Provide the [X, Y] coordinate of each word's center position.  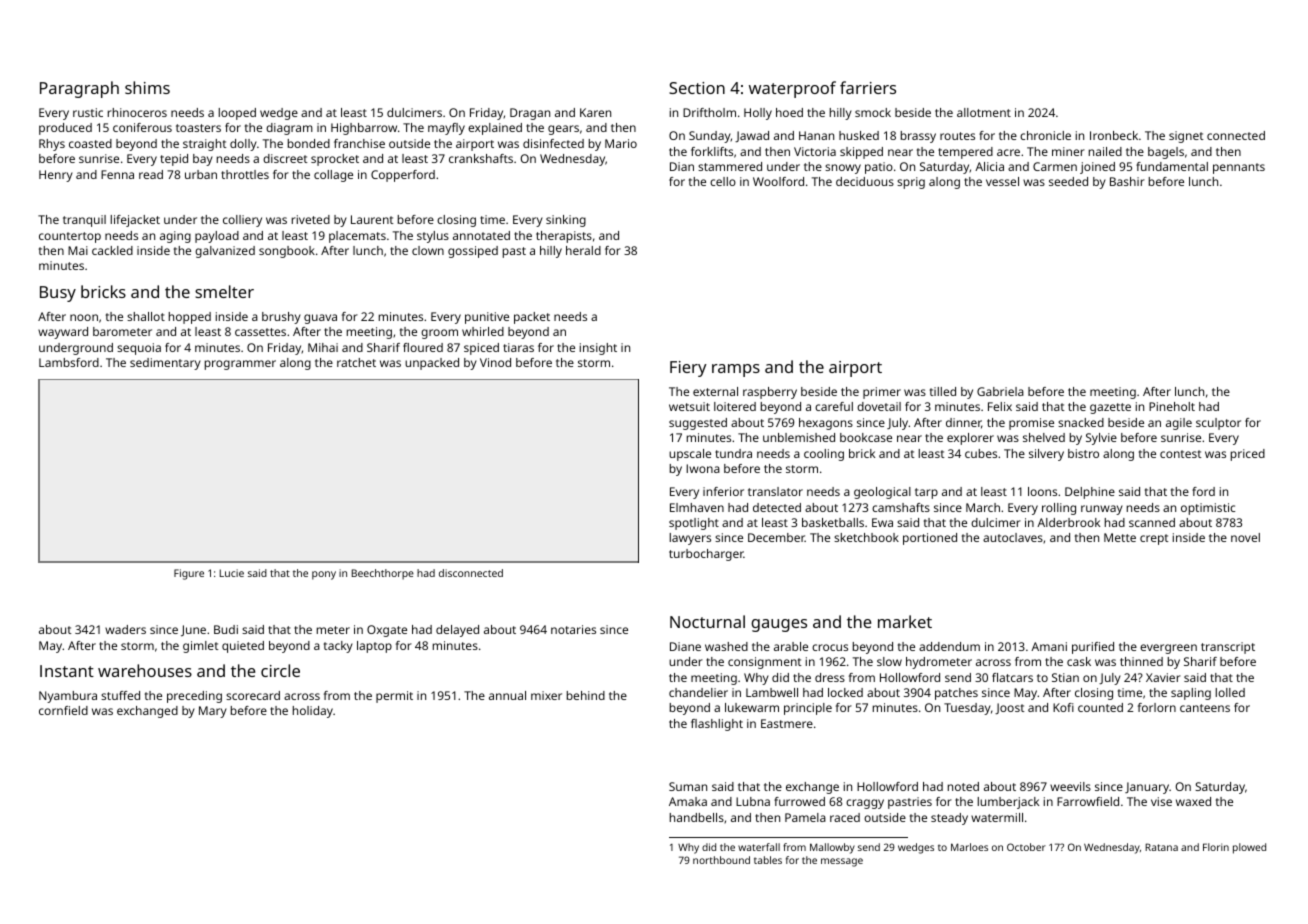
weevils [1070, 786]
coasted [90, 143]
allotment [984, 112]
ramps [736, 370]
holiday [313, 712]
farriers [868, 87]
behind [586, 695]
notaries [573, 629]
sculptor [1218, 424]
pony [324, 575]
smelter [224, 291]
